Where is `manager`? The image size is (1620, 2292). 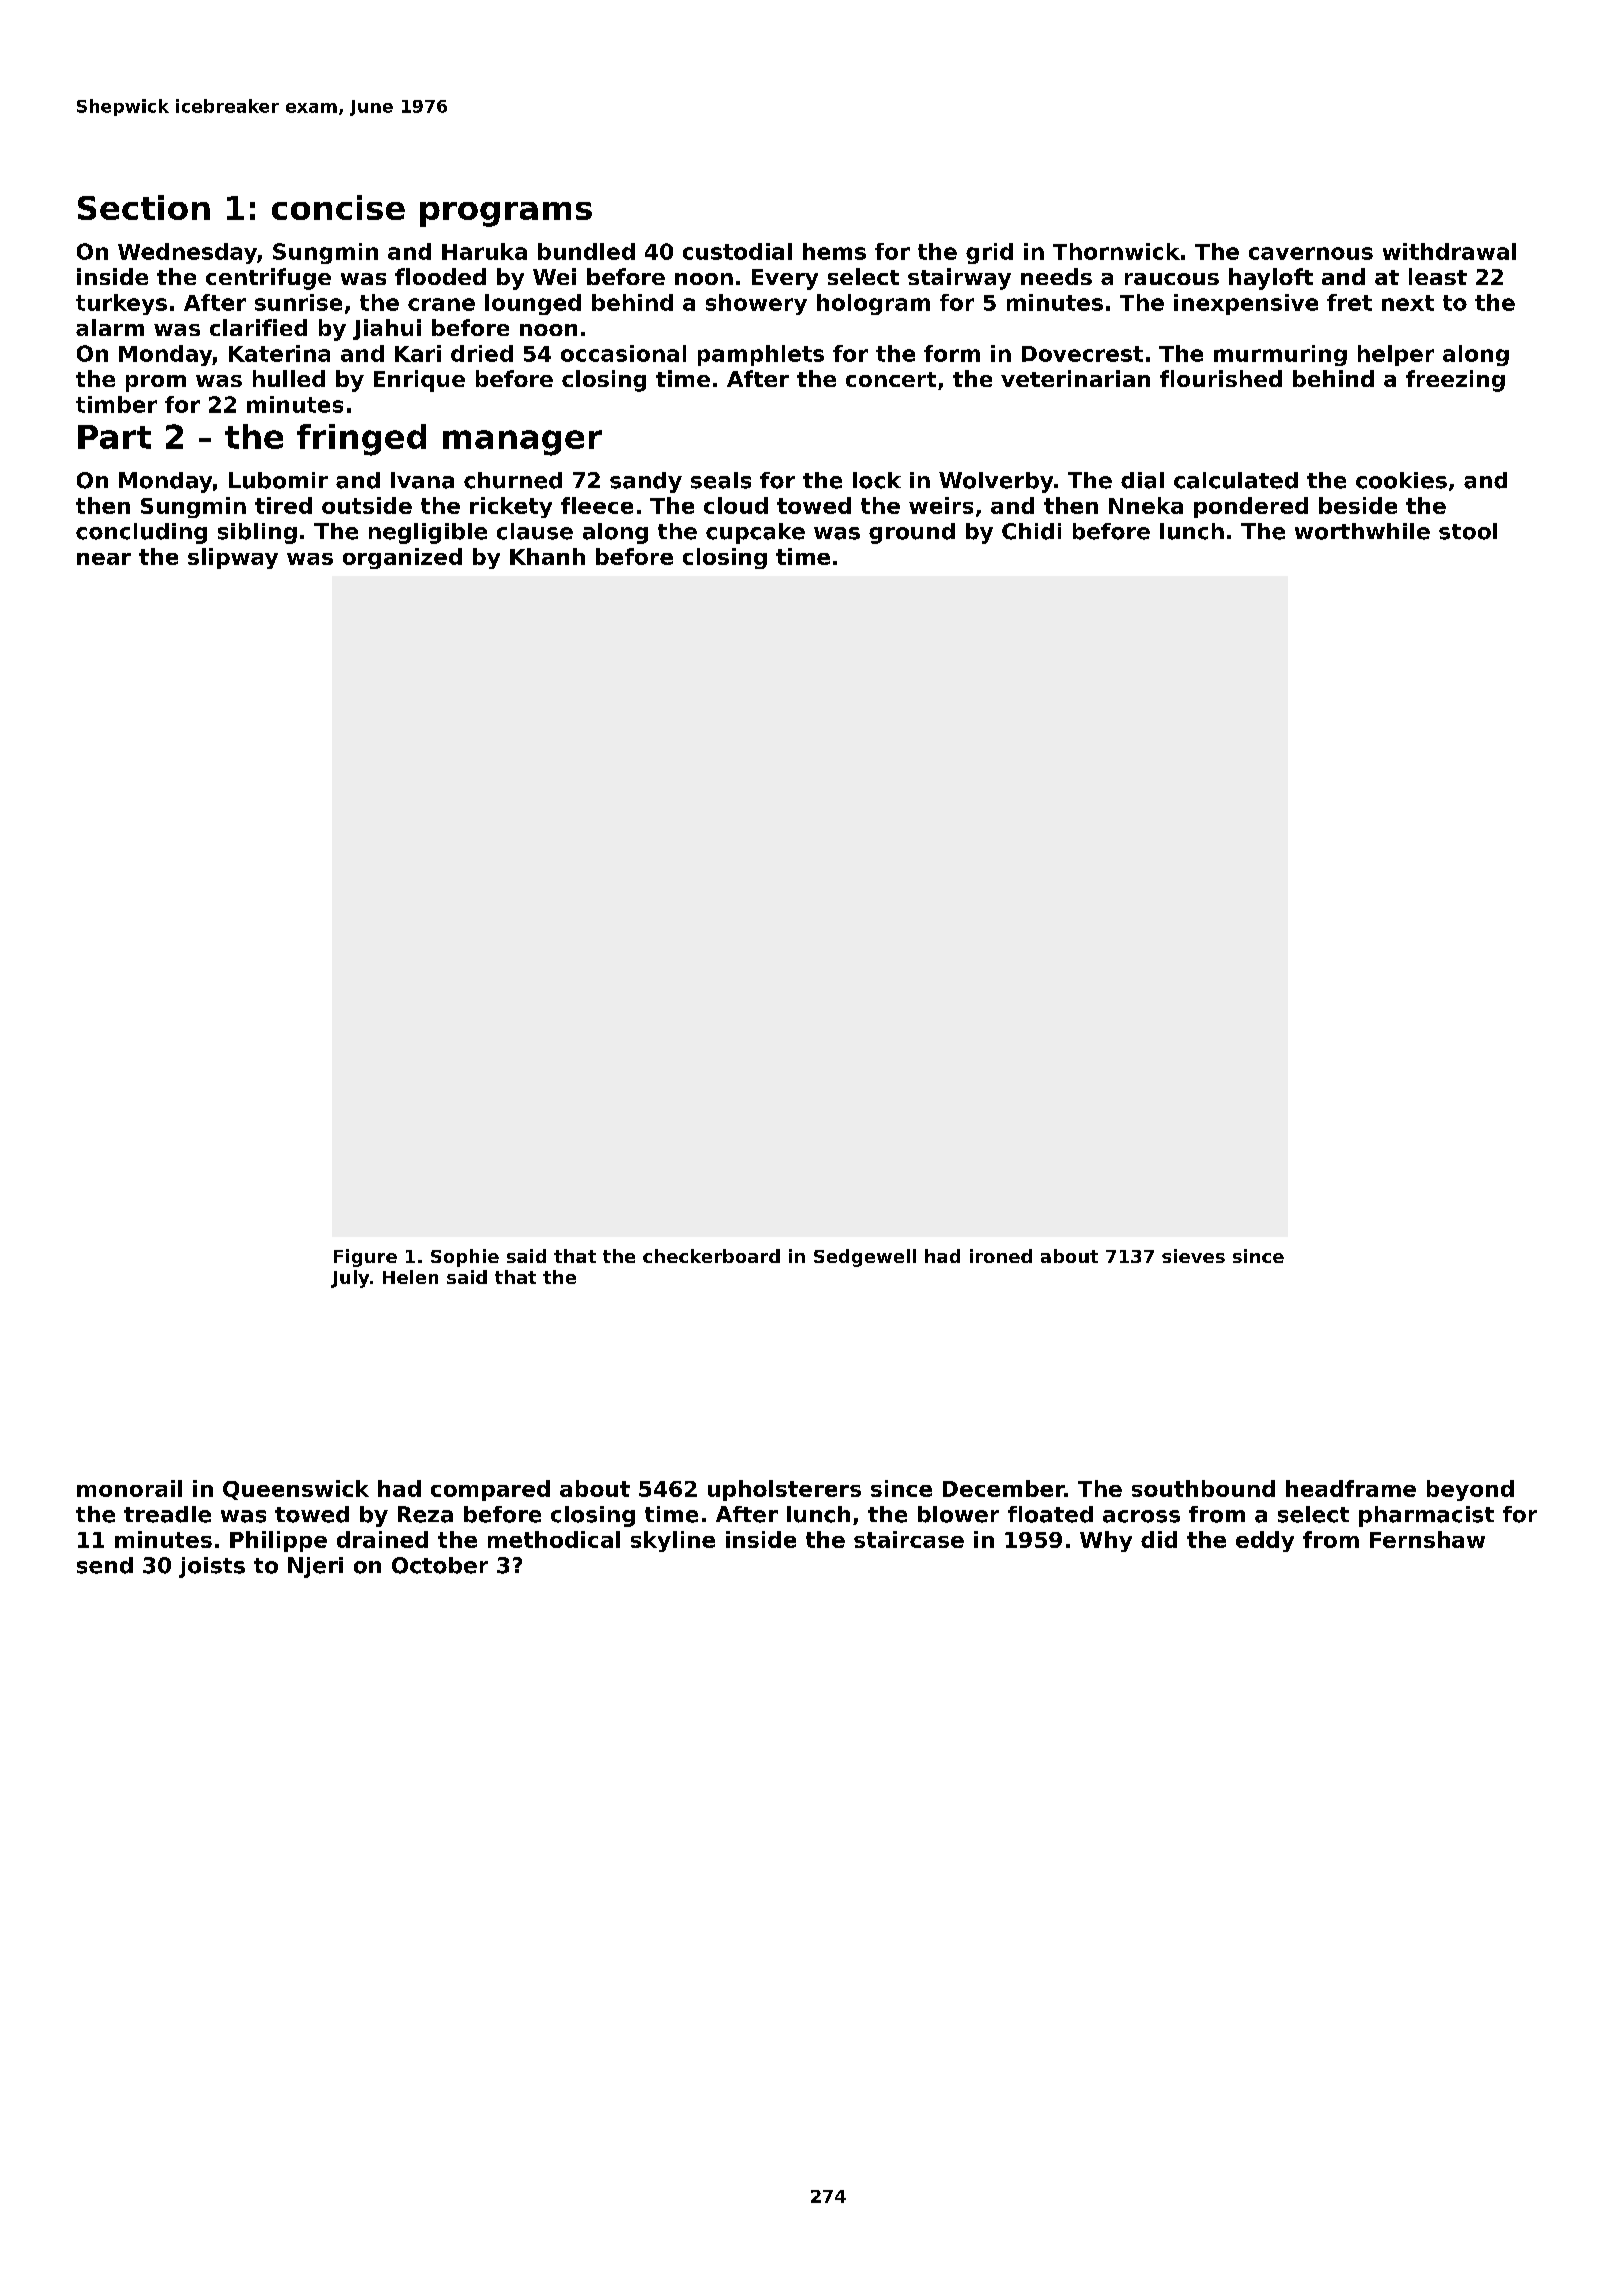
manager is located at coordinates (522, 443).
